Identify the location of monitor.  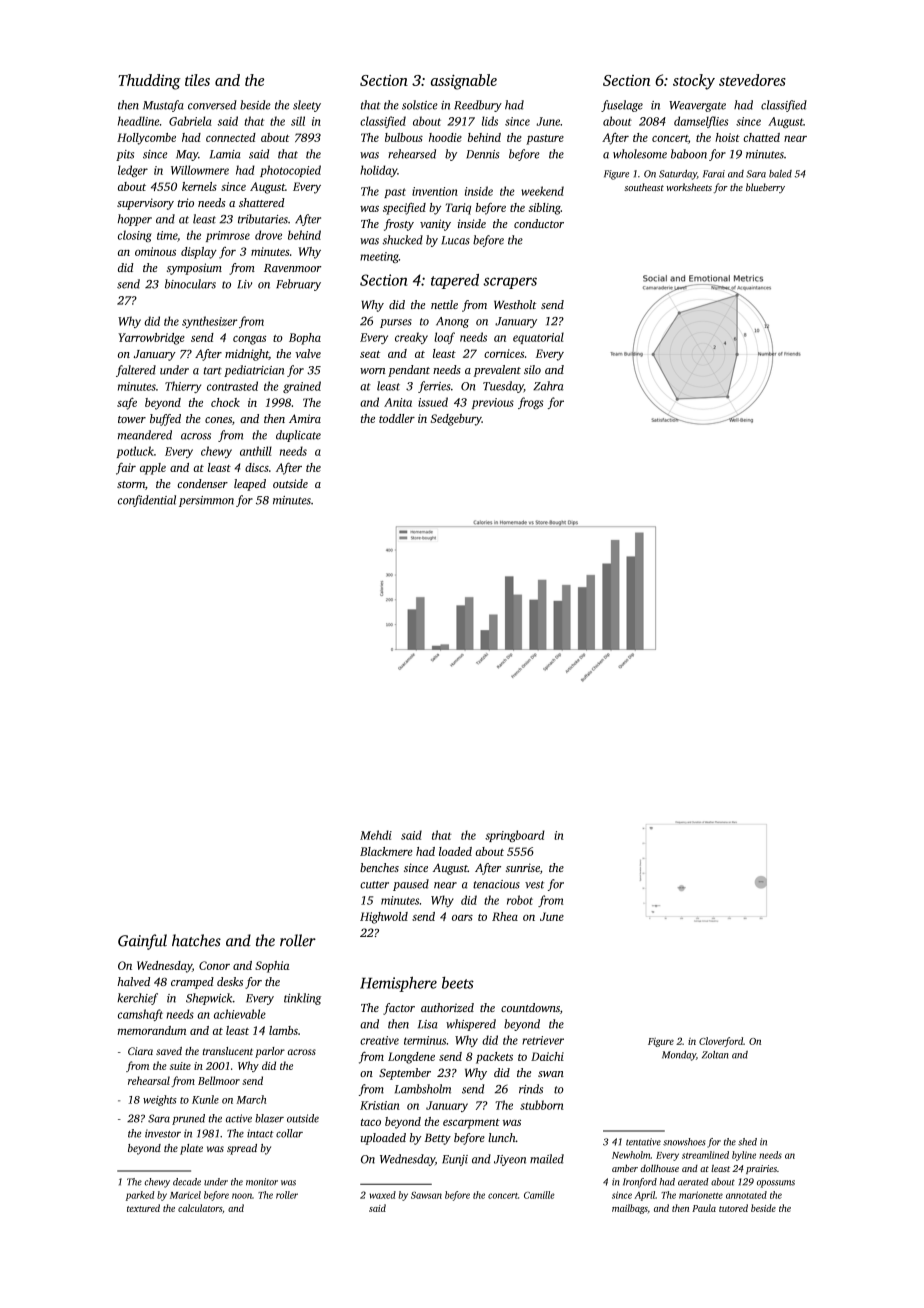
(262, 1182).
